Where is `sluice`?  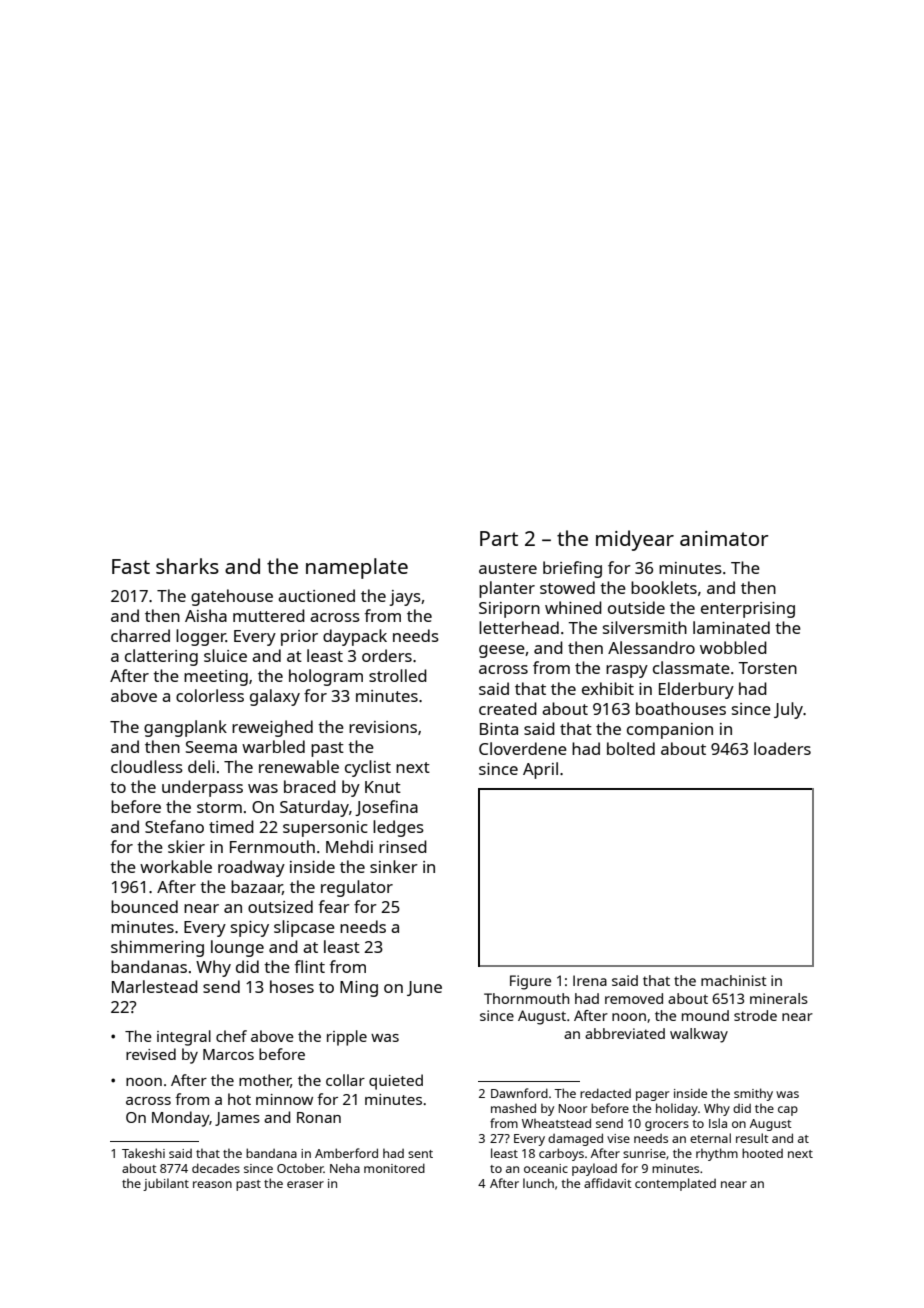
sluice is located at coordinates (225, 655).
